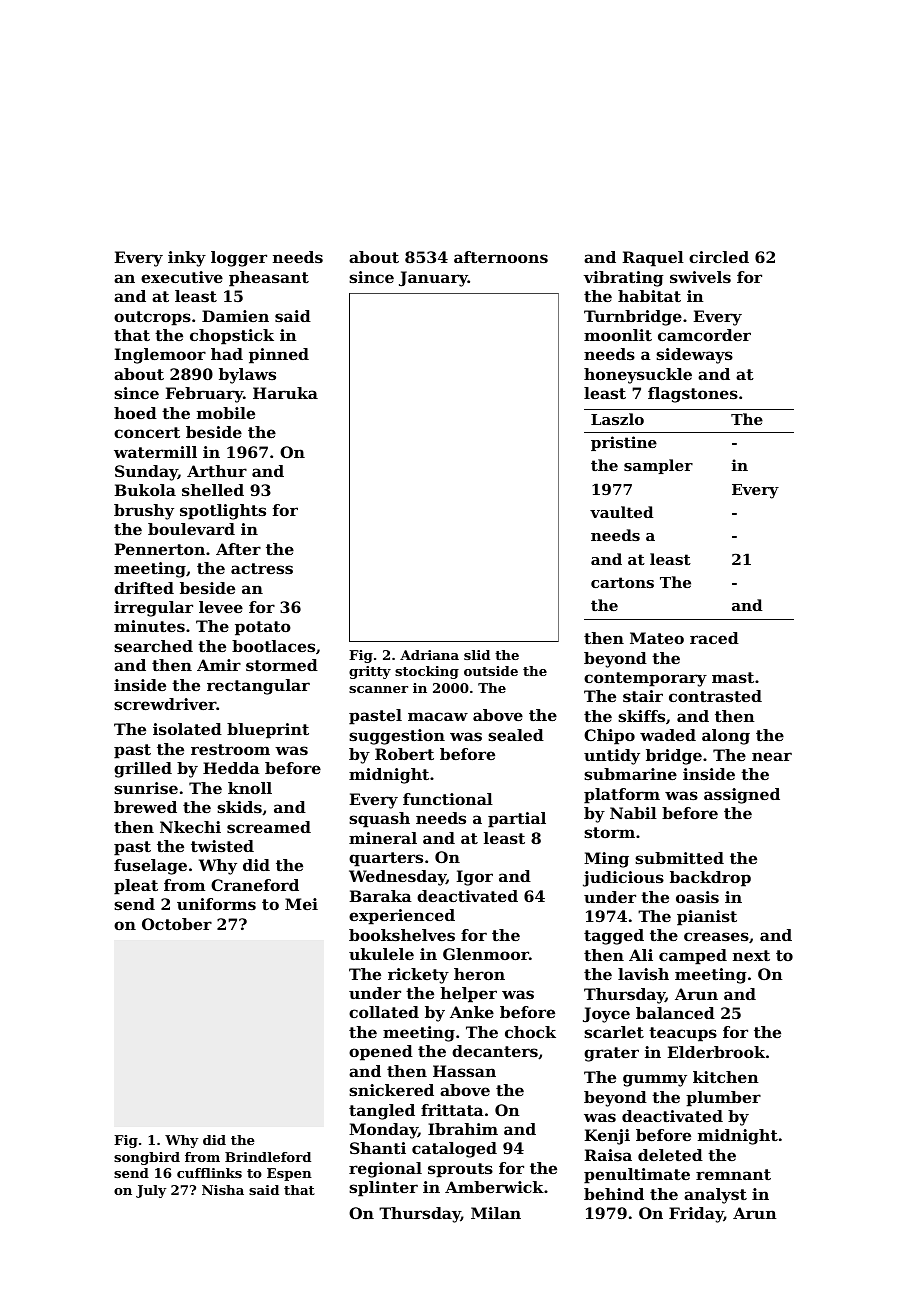 The image size is (908, 1316). I want to click on squash, so click(379, 820).
